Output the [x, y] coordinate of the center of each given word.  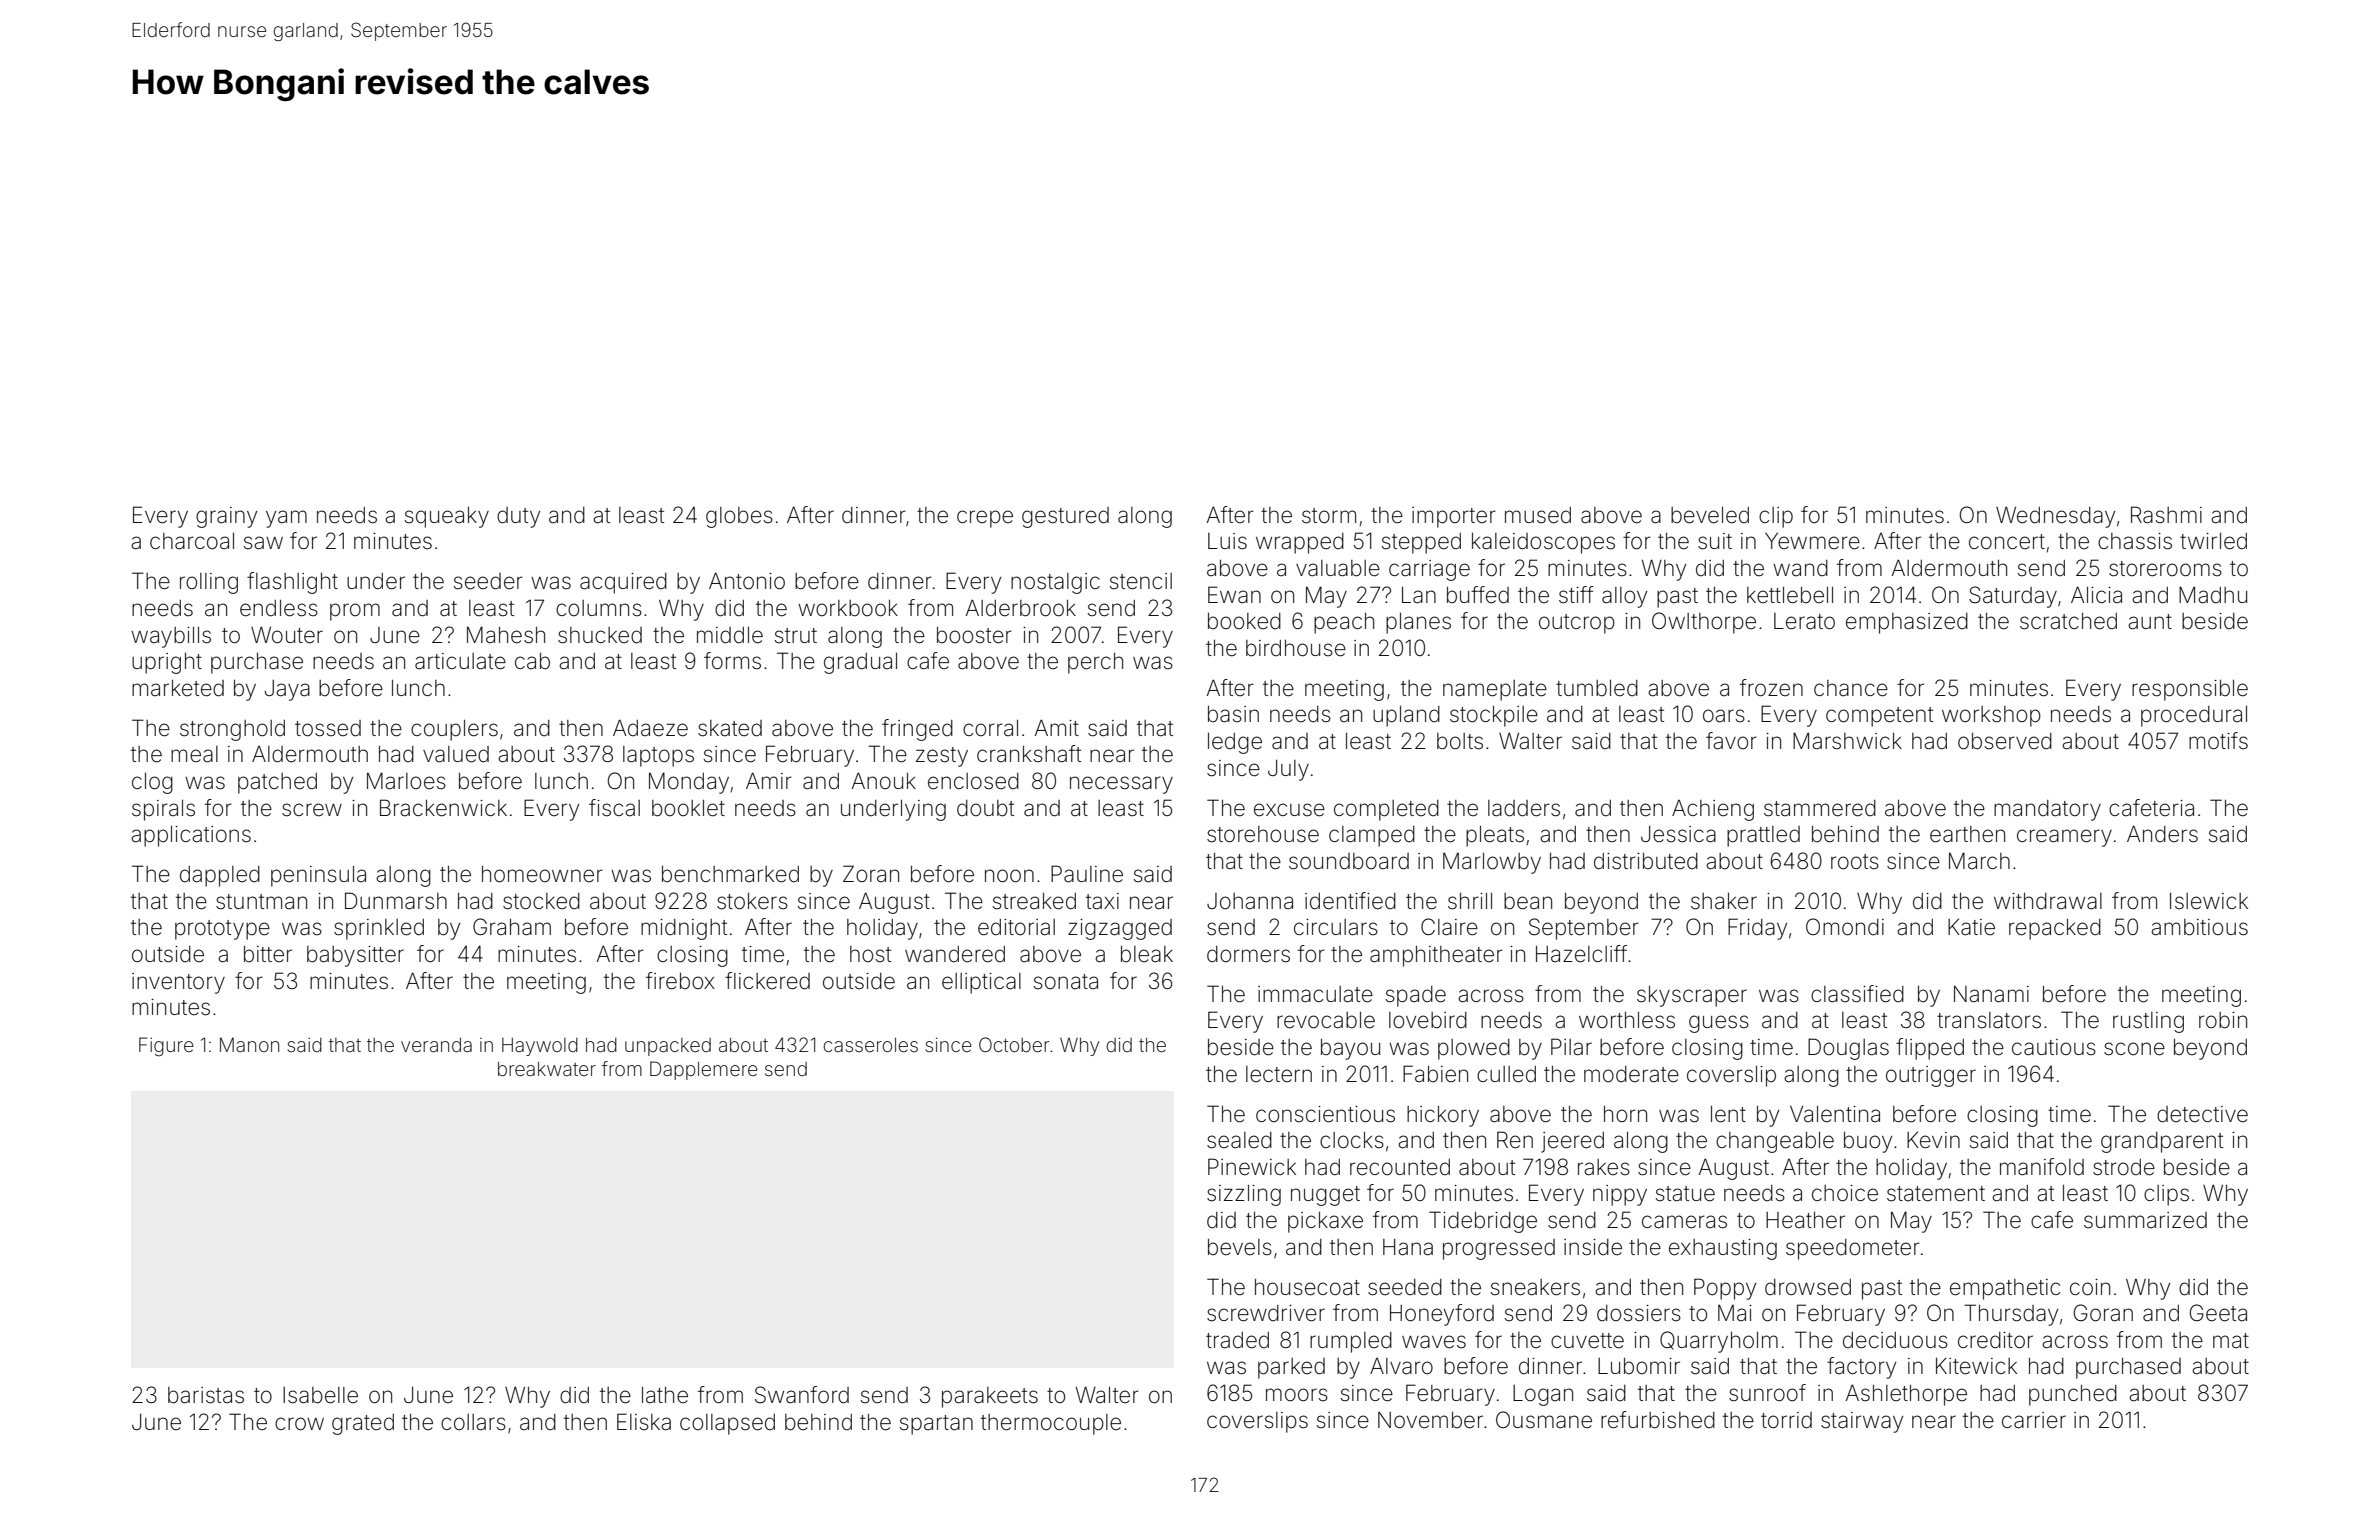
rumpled [1351, 1342]
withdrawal [2048, 901]
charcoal [192, 541]
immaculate [1315, 994]
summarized [2145, 1220]
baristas [206, 1395]
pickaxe [1325, 1222]
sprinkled [379, 929]
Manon [249, 1044]
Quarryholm [1719, 1342]
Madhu [2213, 595]
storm [1329, 516]
